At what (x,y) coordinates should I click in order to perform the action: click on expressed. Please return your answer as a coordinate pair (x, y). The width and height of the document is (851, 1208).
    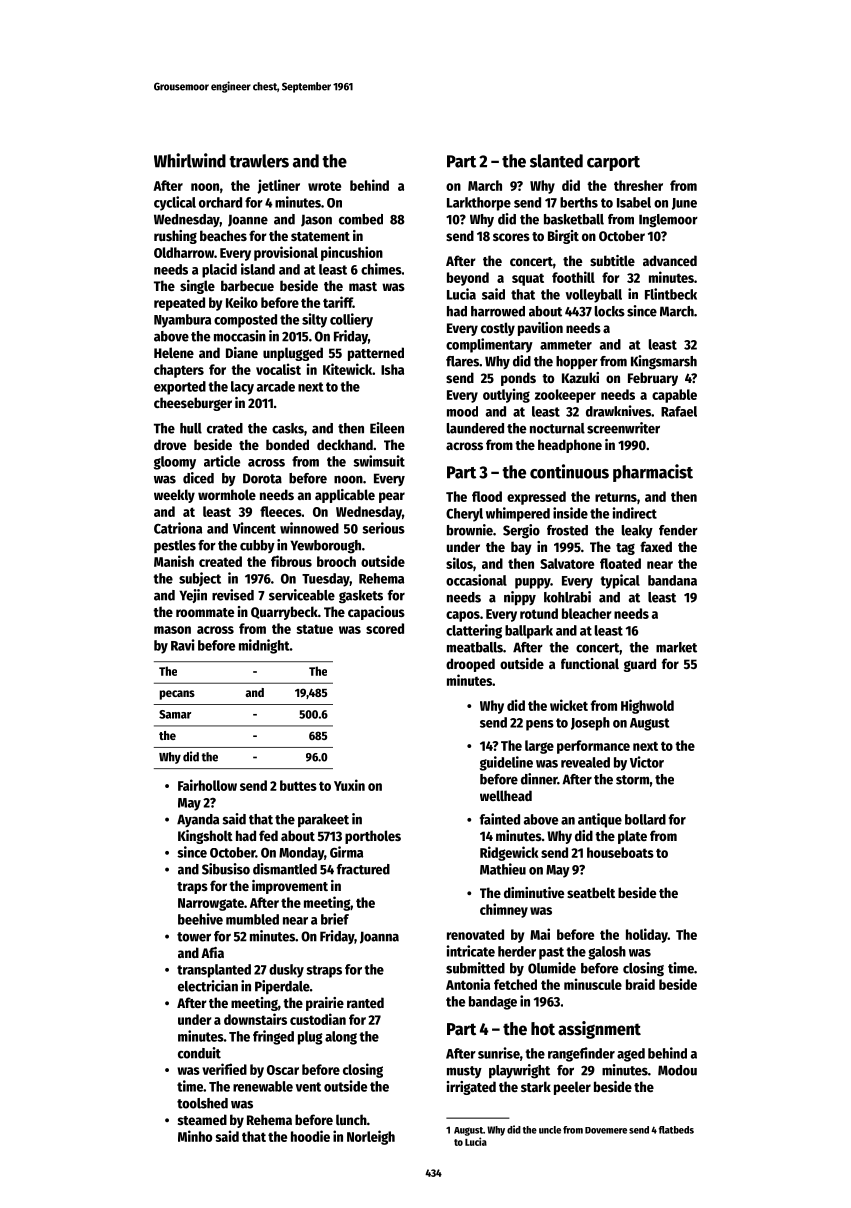
    Looking at the image, I should click on (536, 498).
